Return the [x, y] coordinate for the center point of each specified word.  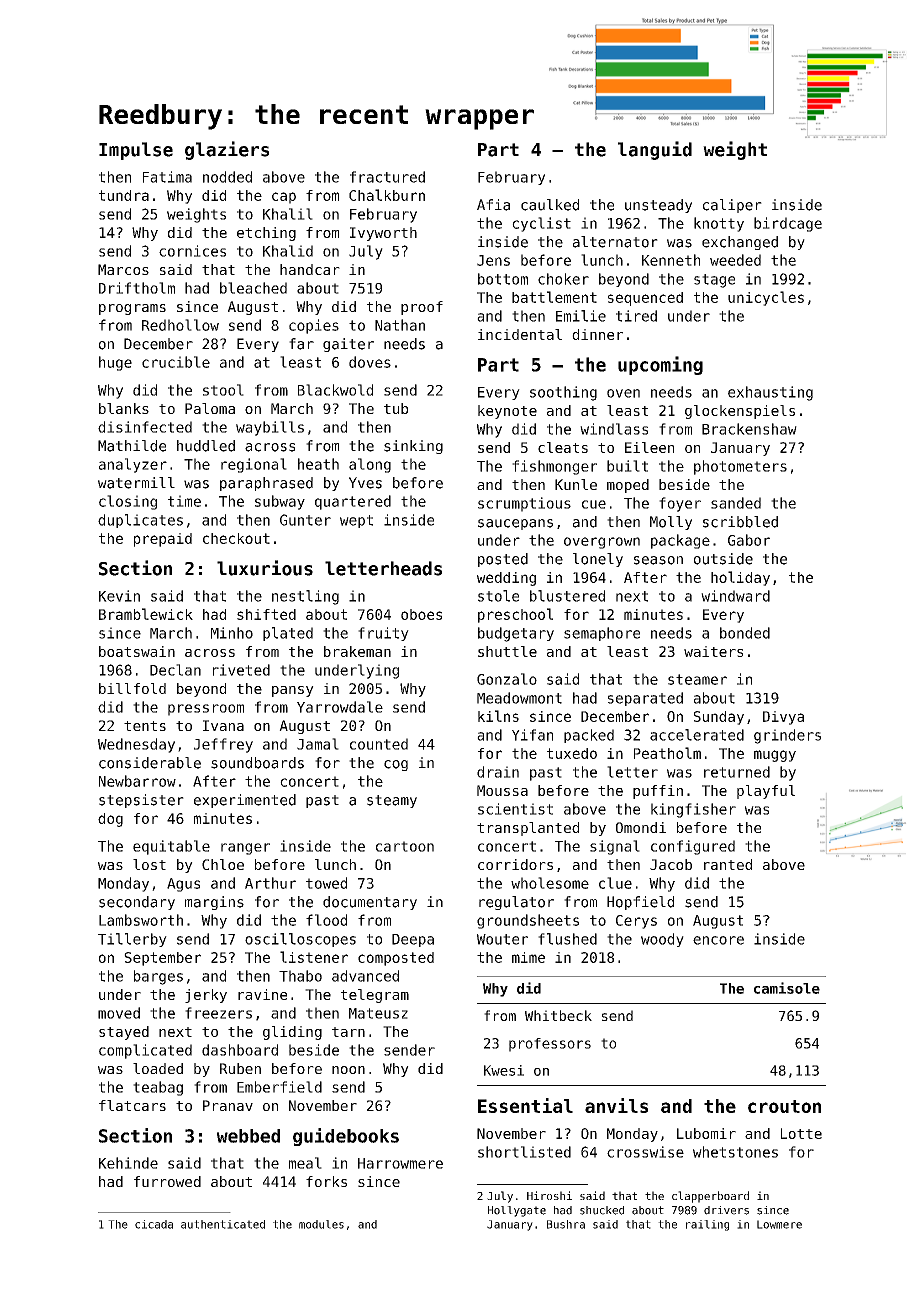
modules [321, 1224]
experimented [245, 801]
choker [563, 279]
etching [266, 234]
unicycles [766, 298]
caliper [732, 206]
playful [766, 792]
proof [422, 308]
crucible [176, 362]
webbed [248, 1136]
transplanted [528, 829]
